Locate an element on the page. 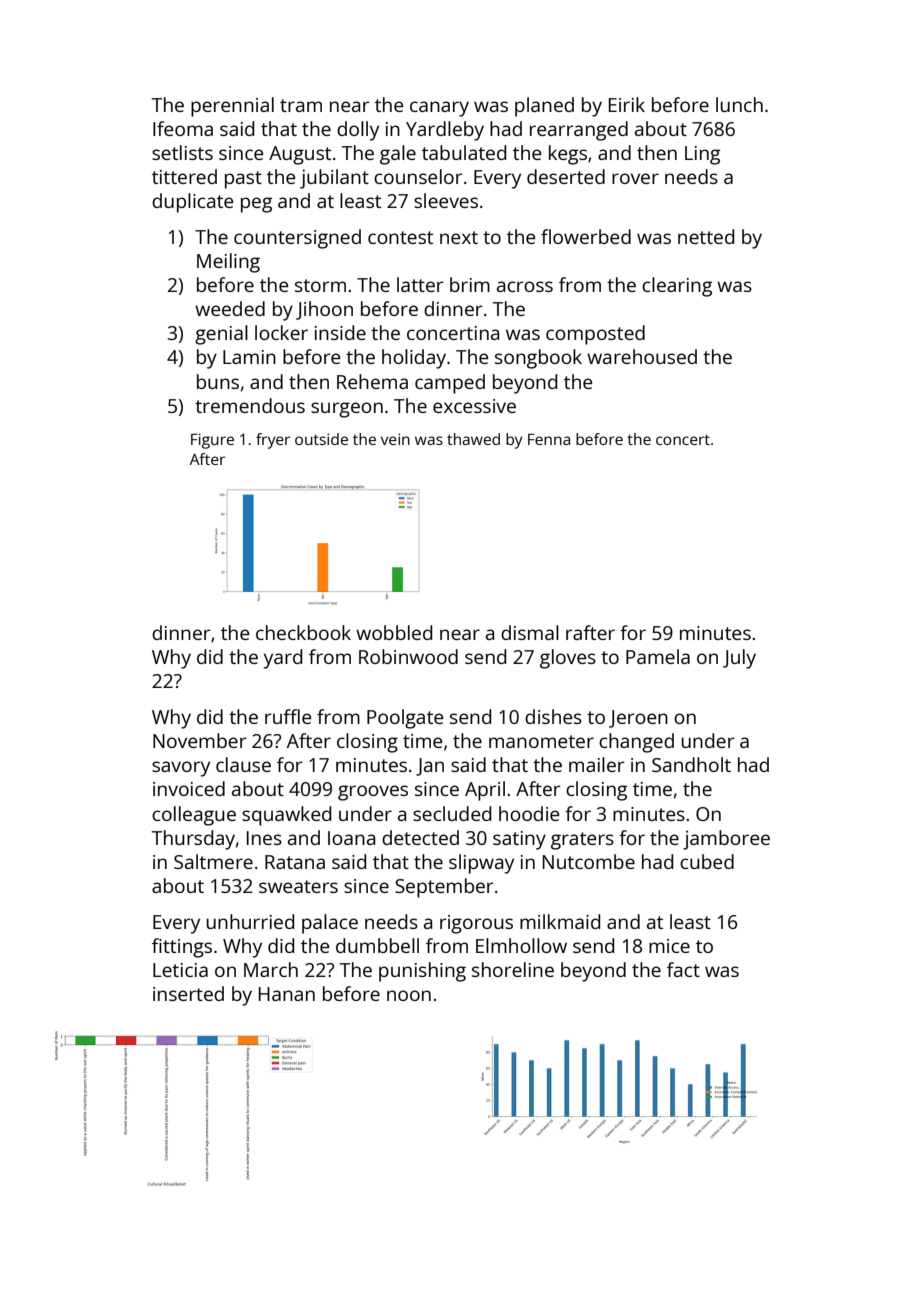  genial is located at coordinates (221, 335).
